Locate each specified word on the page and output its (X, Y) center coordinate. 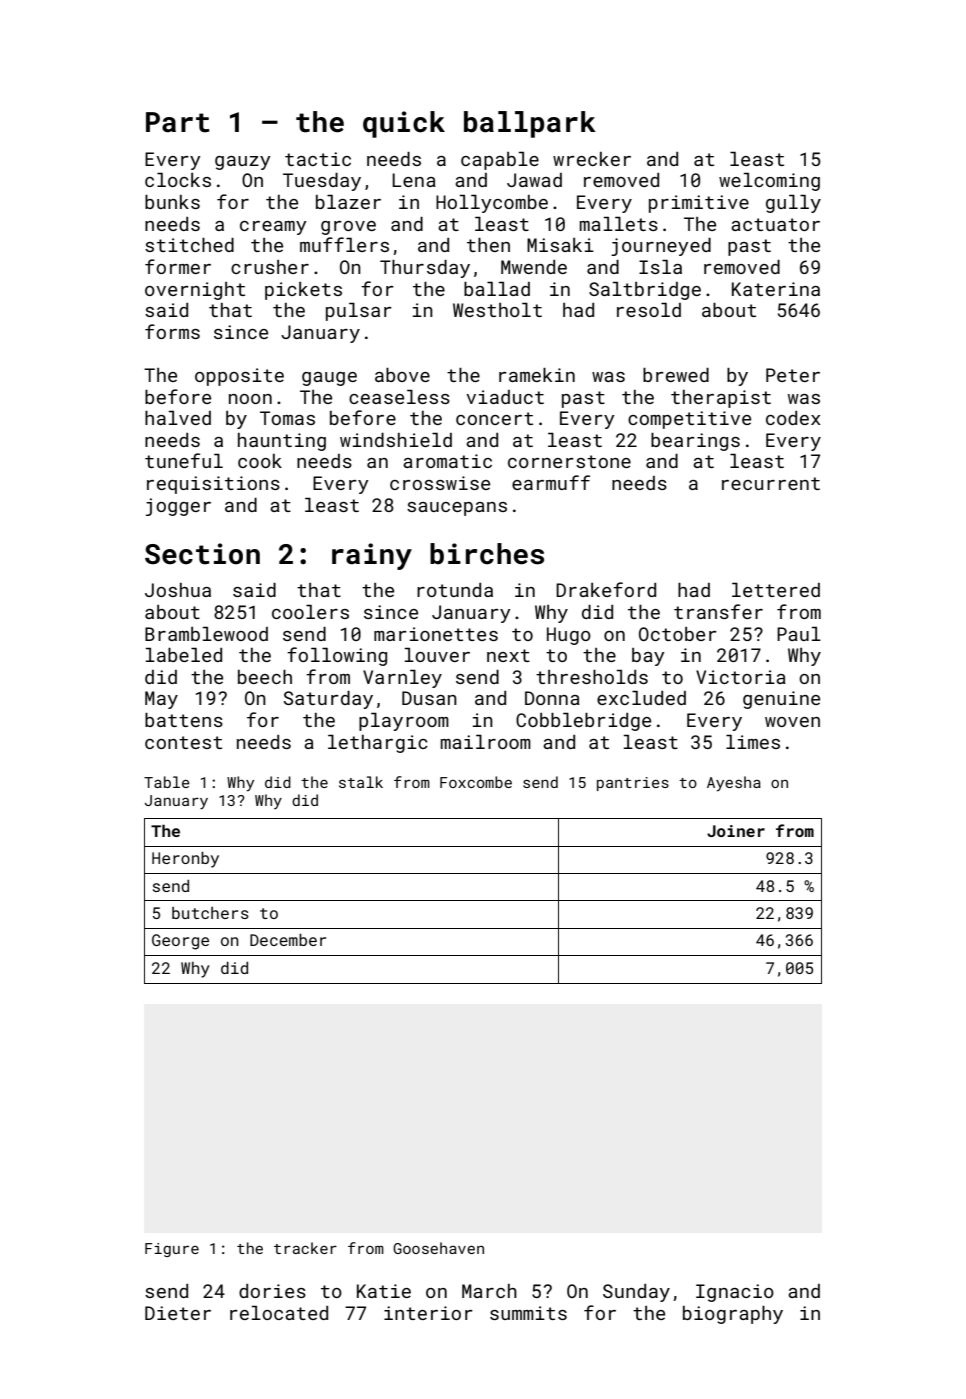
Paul (799, 634)
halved (178, 418)
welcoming (769, 182)
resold (649, 310)
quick (404, 124)
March (489, 1291)
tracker (305, 1248)
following (337, 656)
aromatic (447, 461)
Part (178, 122)
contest (183, 742)
